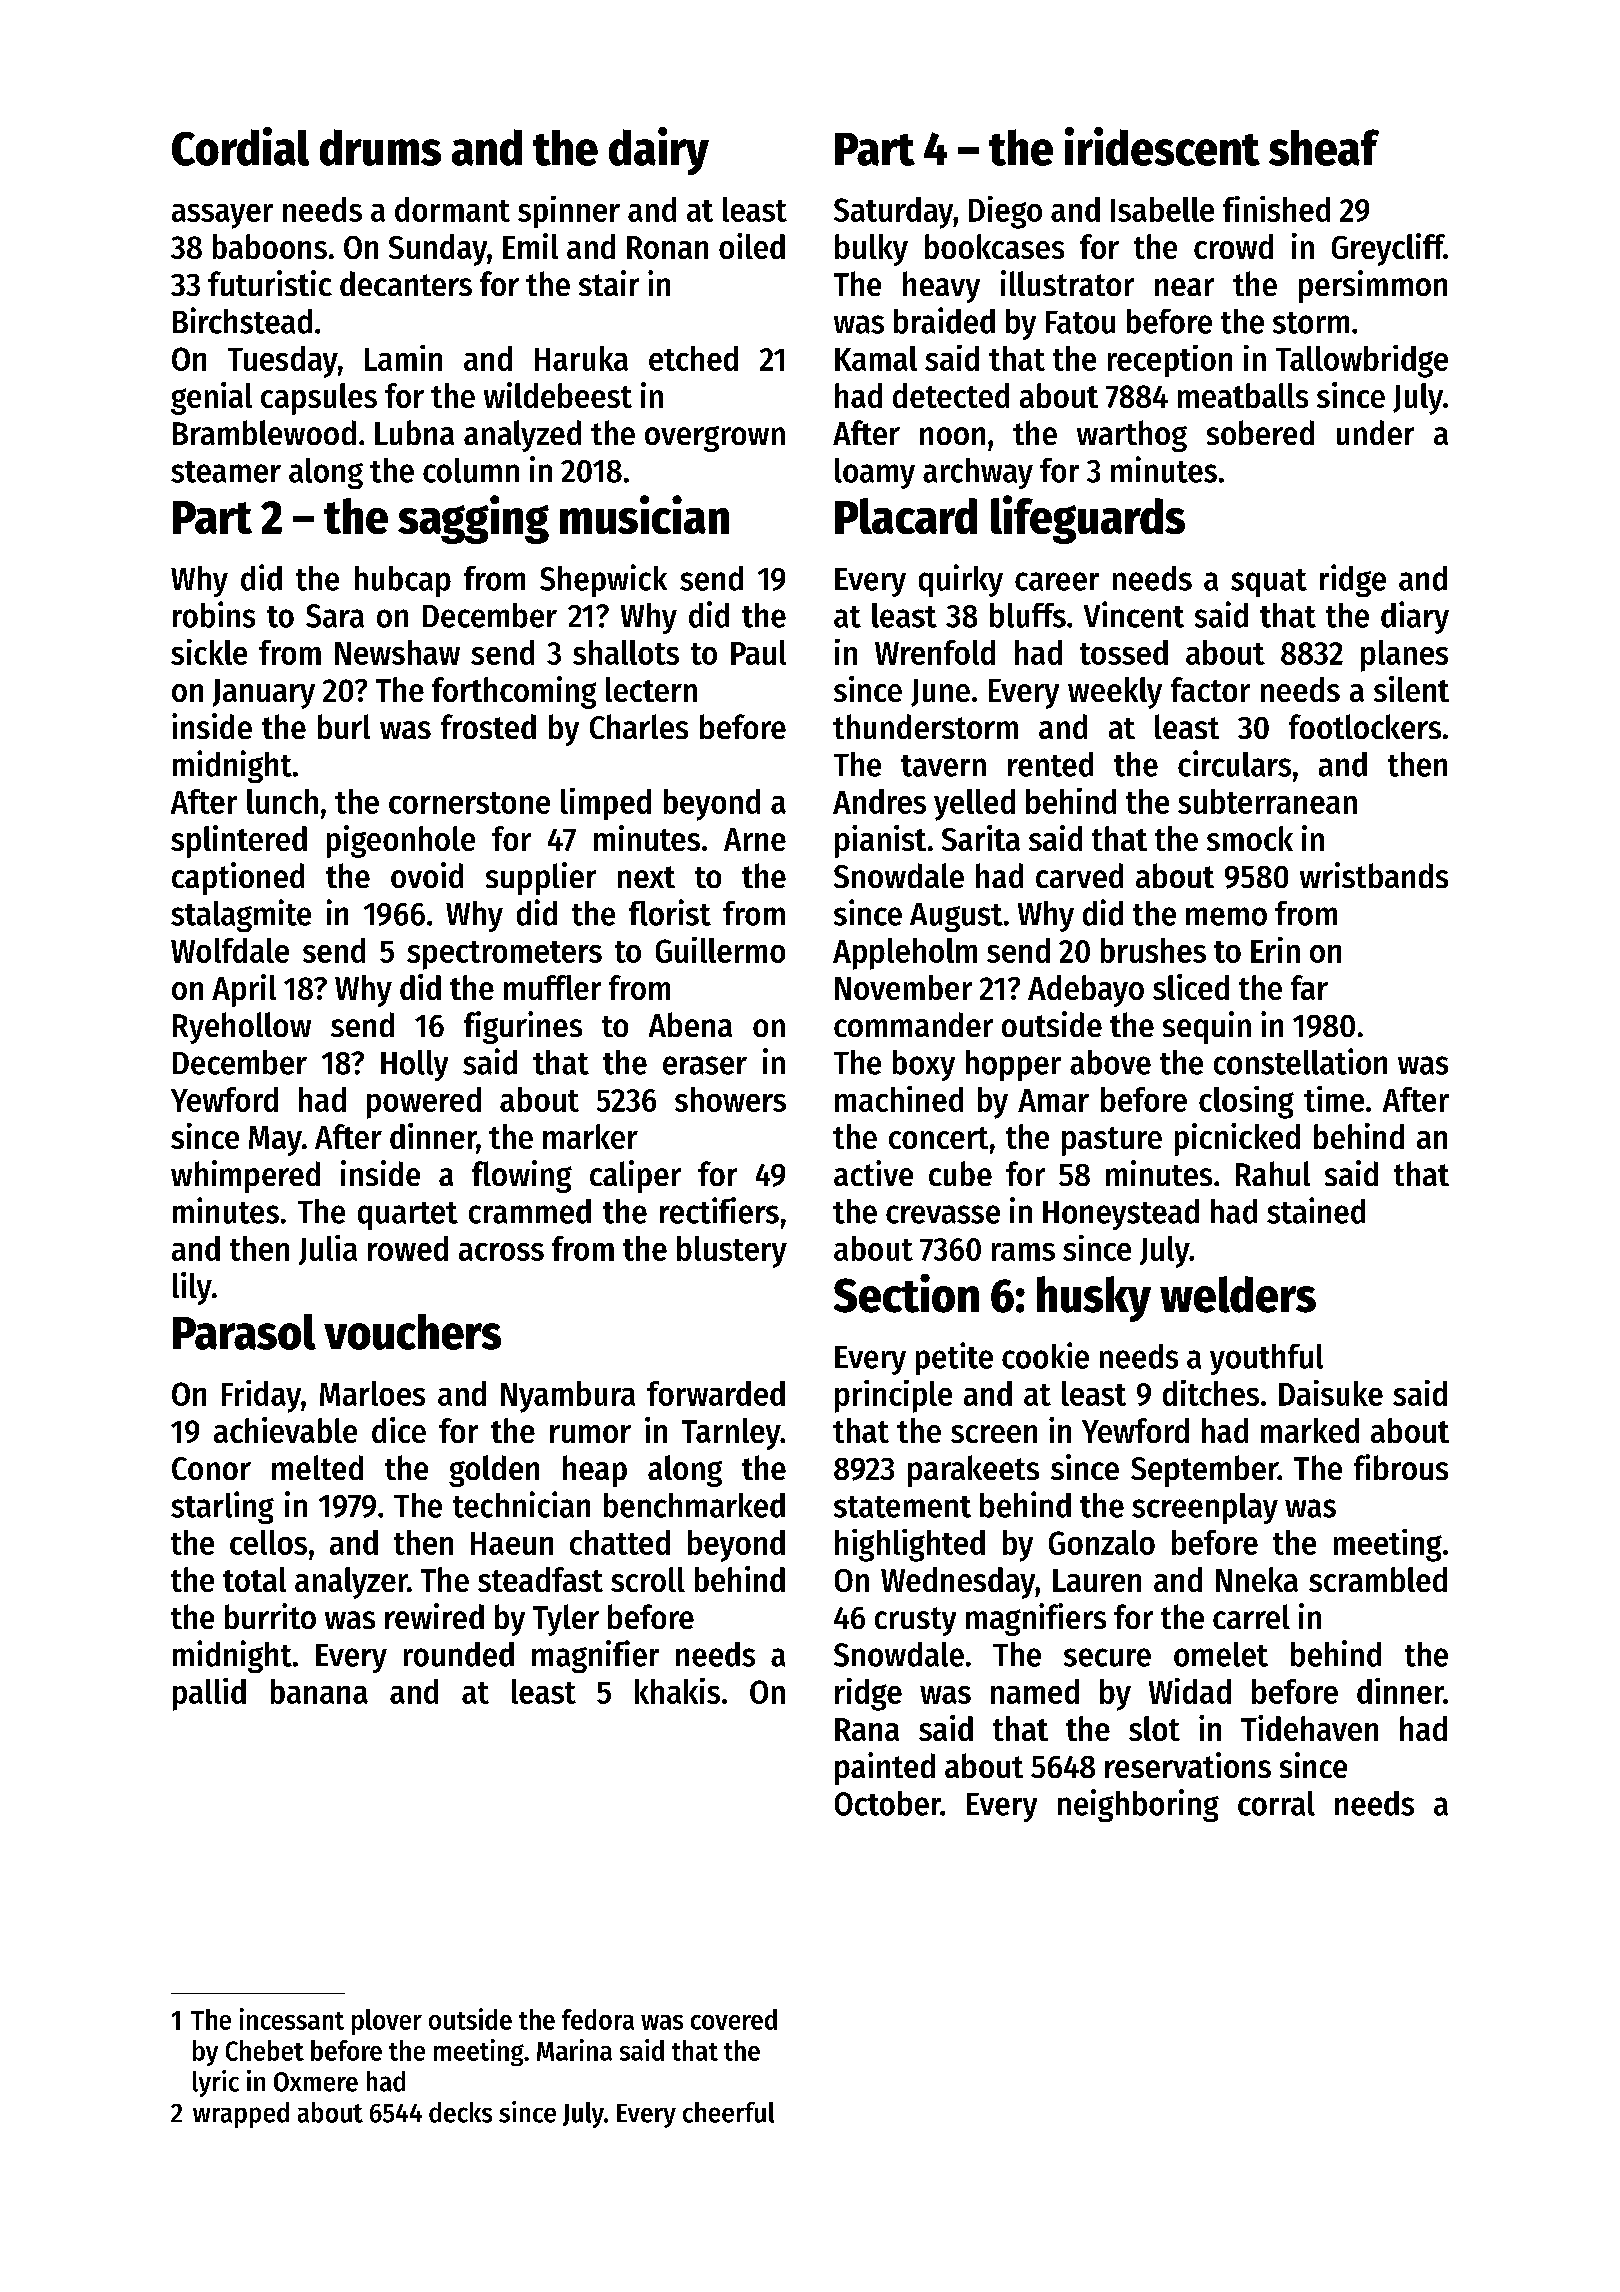 The height and width of the screenshot is (2292, 1620). I want to click on forwarded, so click(716, 1393).
